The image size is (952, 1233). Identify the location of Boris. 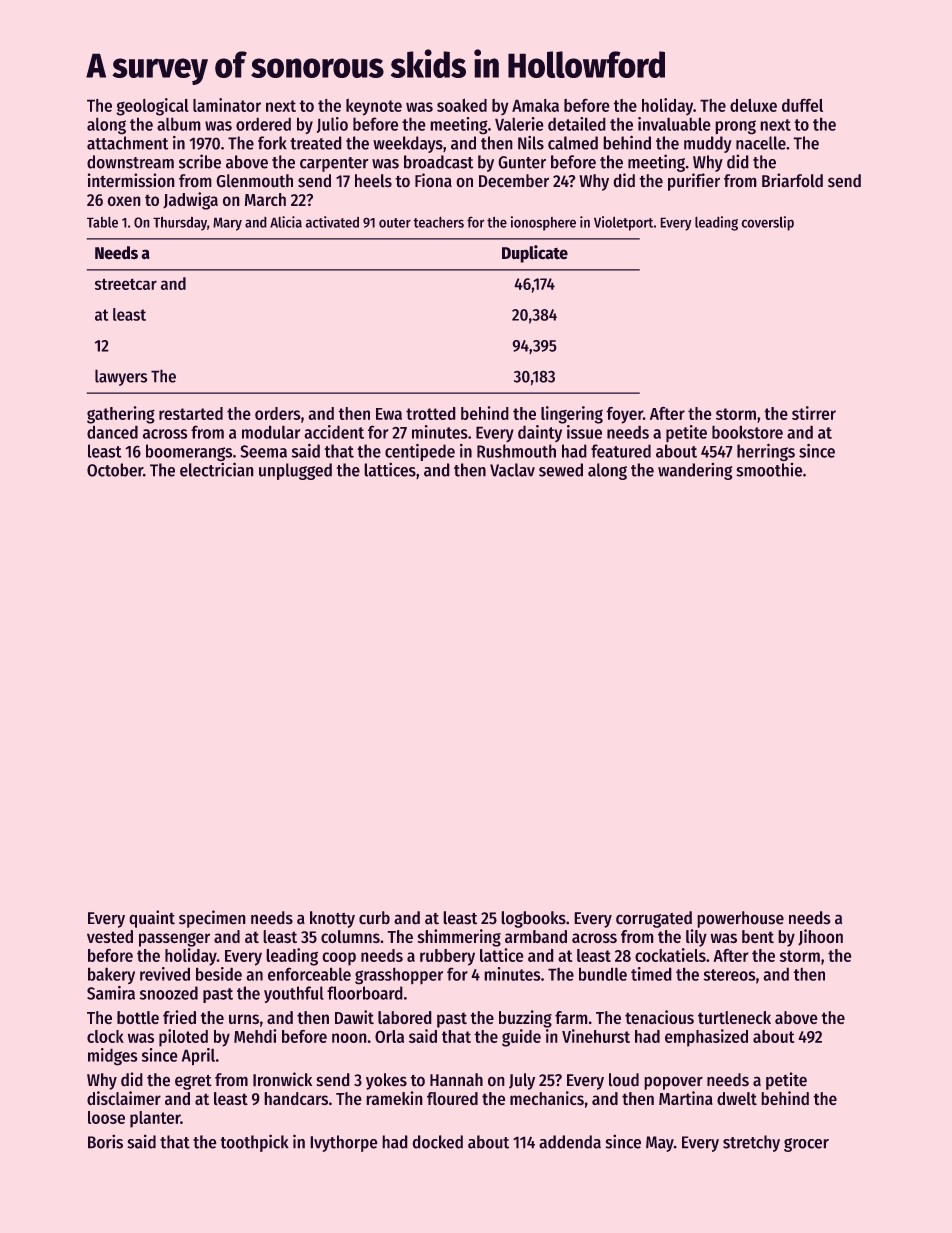
(105, 1141).
